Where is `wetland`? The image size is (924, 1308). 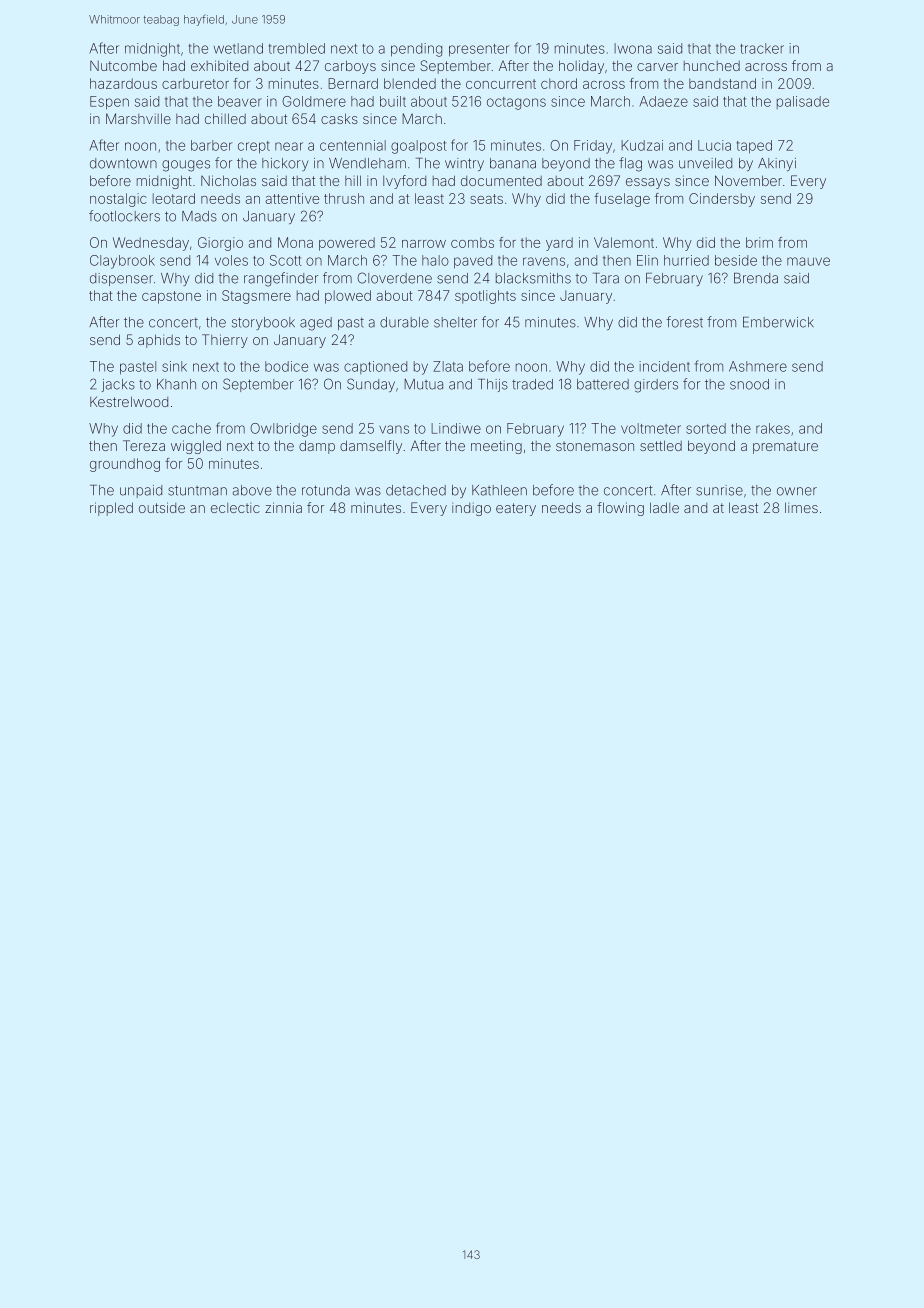 wetland is located at coordinates (238, 48).
